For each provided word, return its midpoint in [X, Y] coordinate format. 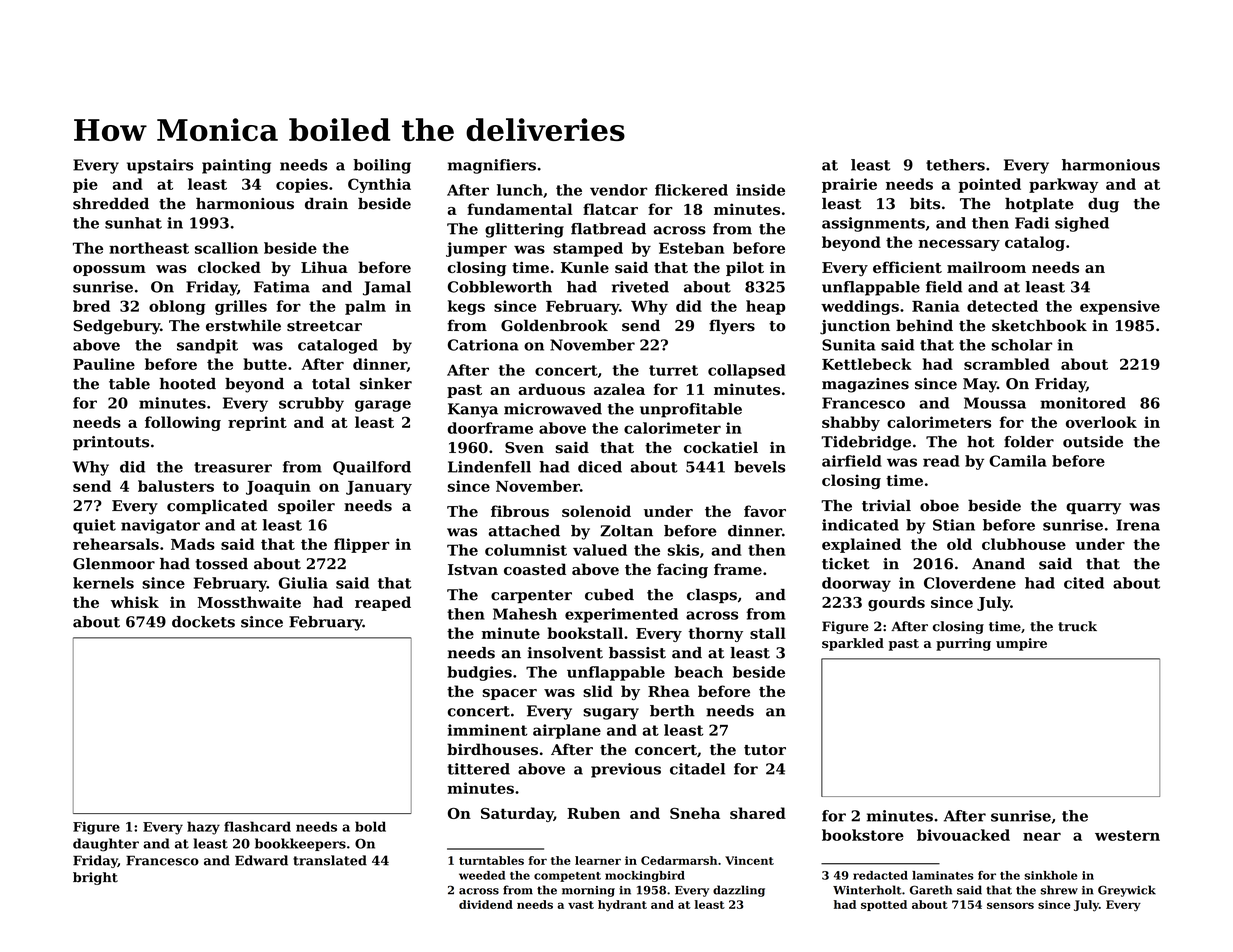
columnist [526, 550]
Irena [1138, 525]
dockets [203, 622]
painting [236, 166]
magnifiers [492, 166]
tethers [955, 165]
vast [581, 905]
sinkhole [1050, 875]
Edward [261, 860]
